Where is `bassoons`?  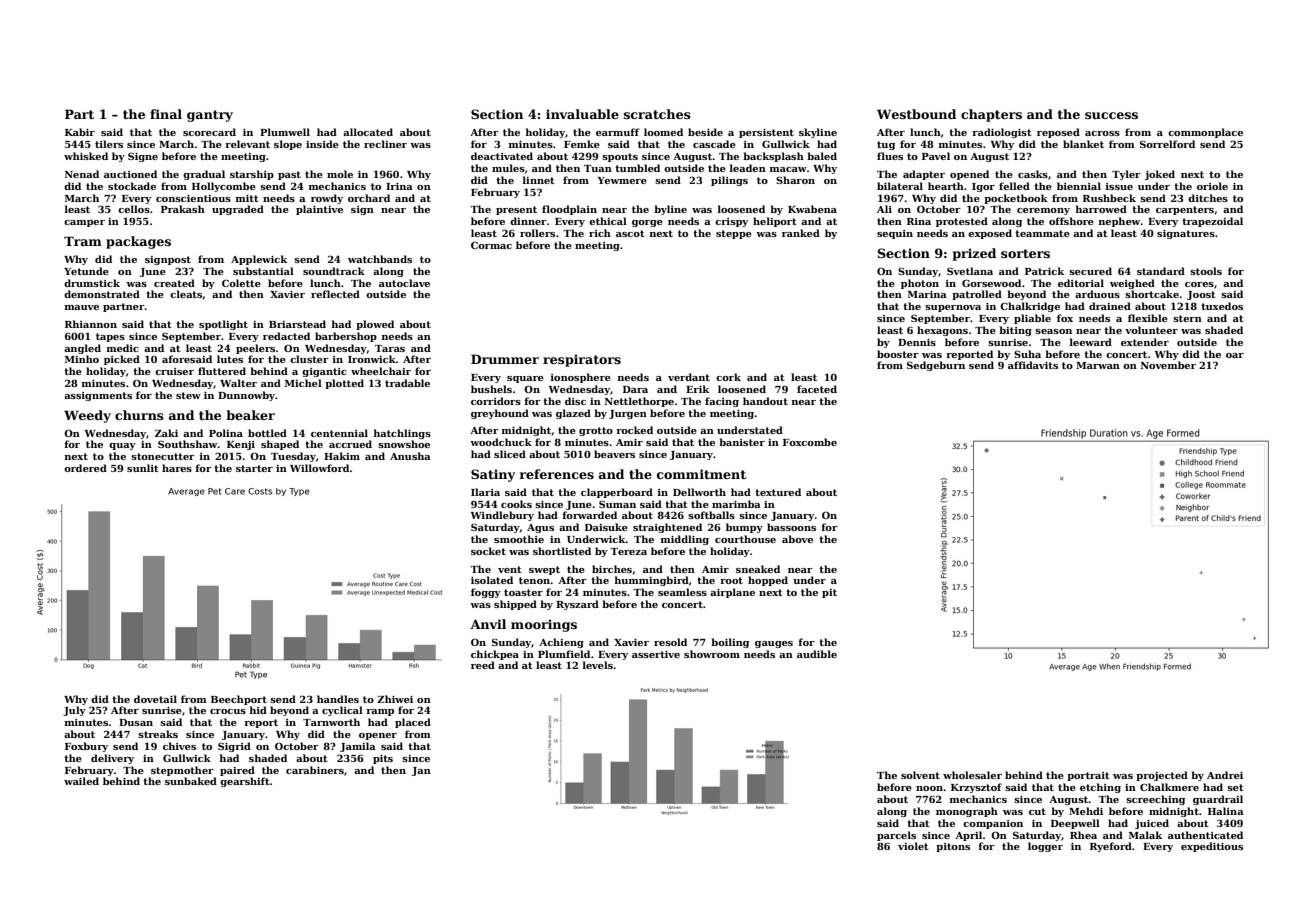
bassoons is located at coordinates (791, 527).
